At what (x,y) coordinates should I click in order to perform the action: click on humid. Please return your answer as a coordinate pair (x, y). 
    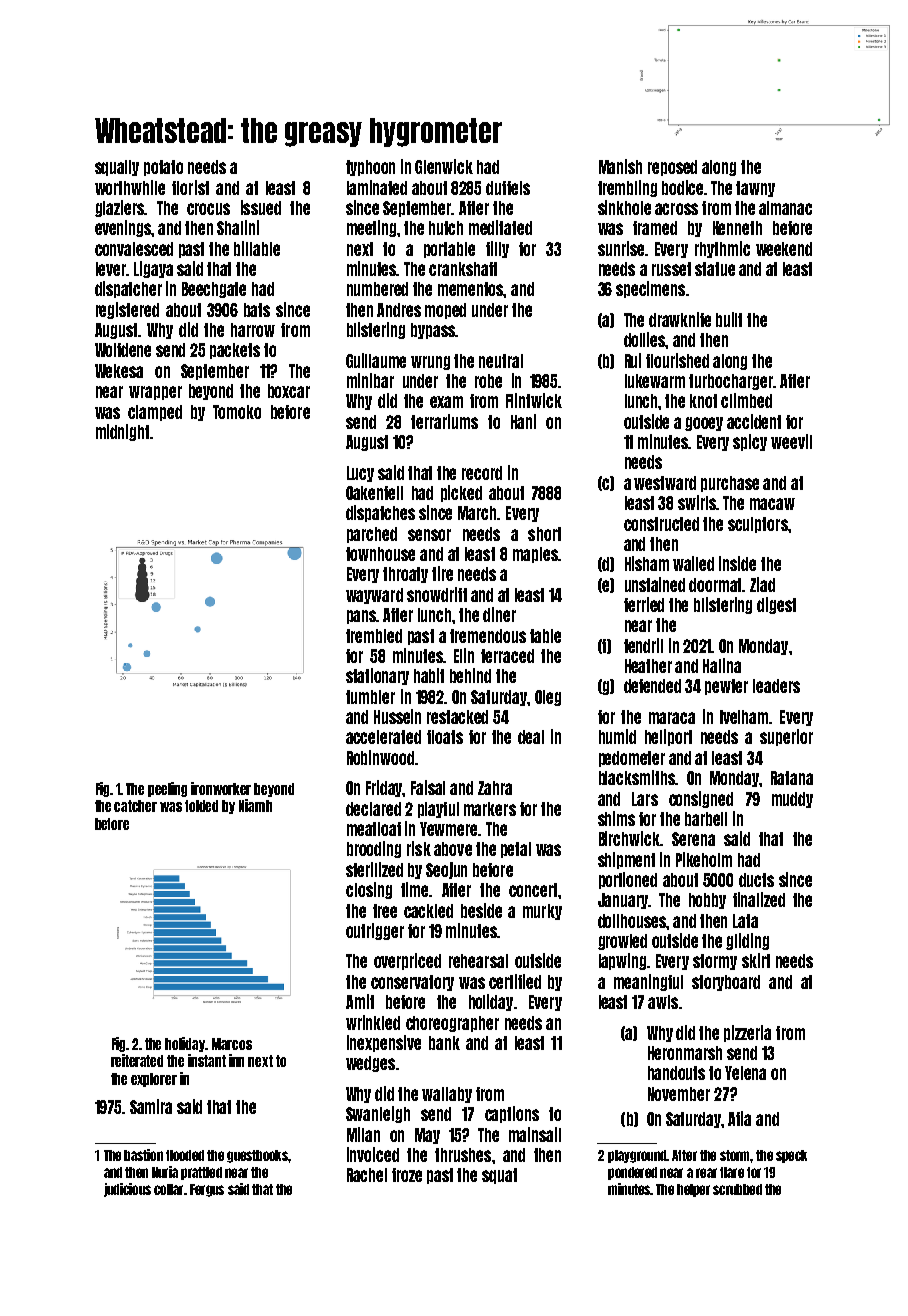
    Looking at the image, I should click on (617, 736).
